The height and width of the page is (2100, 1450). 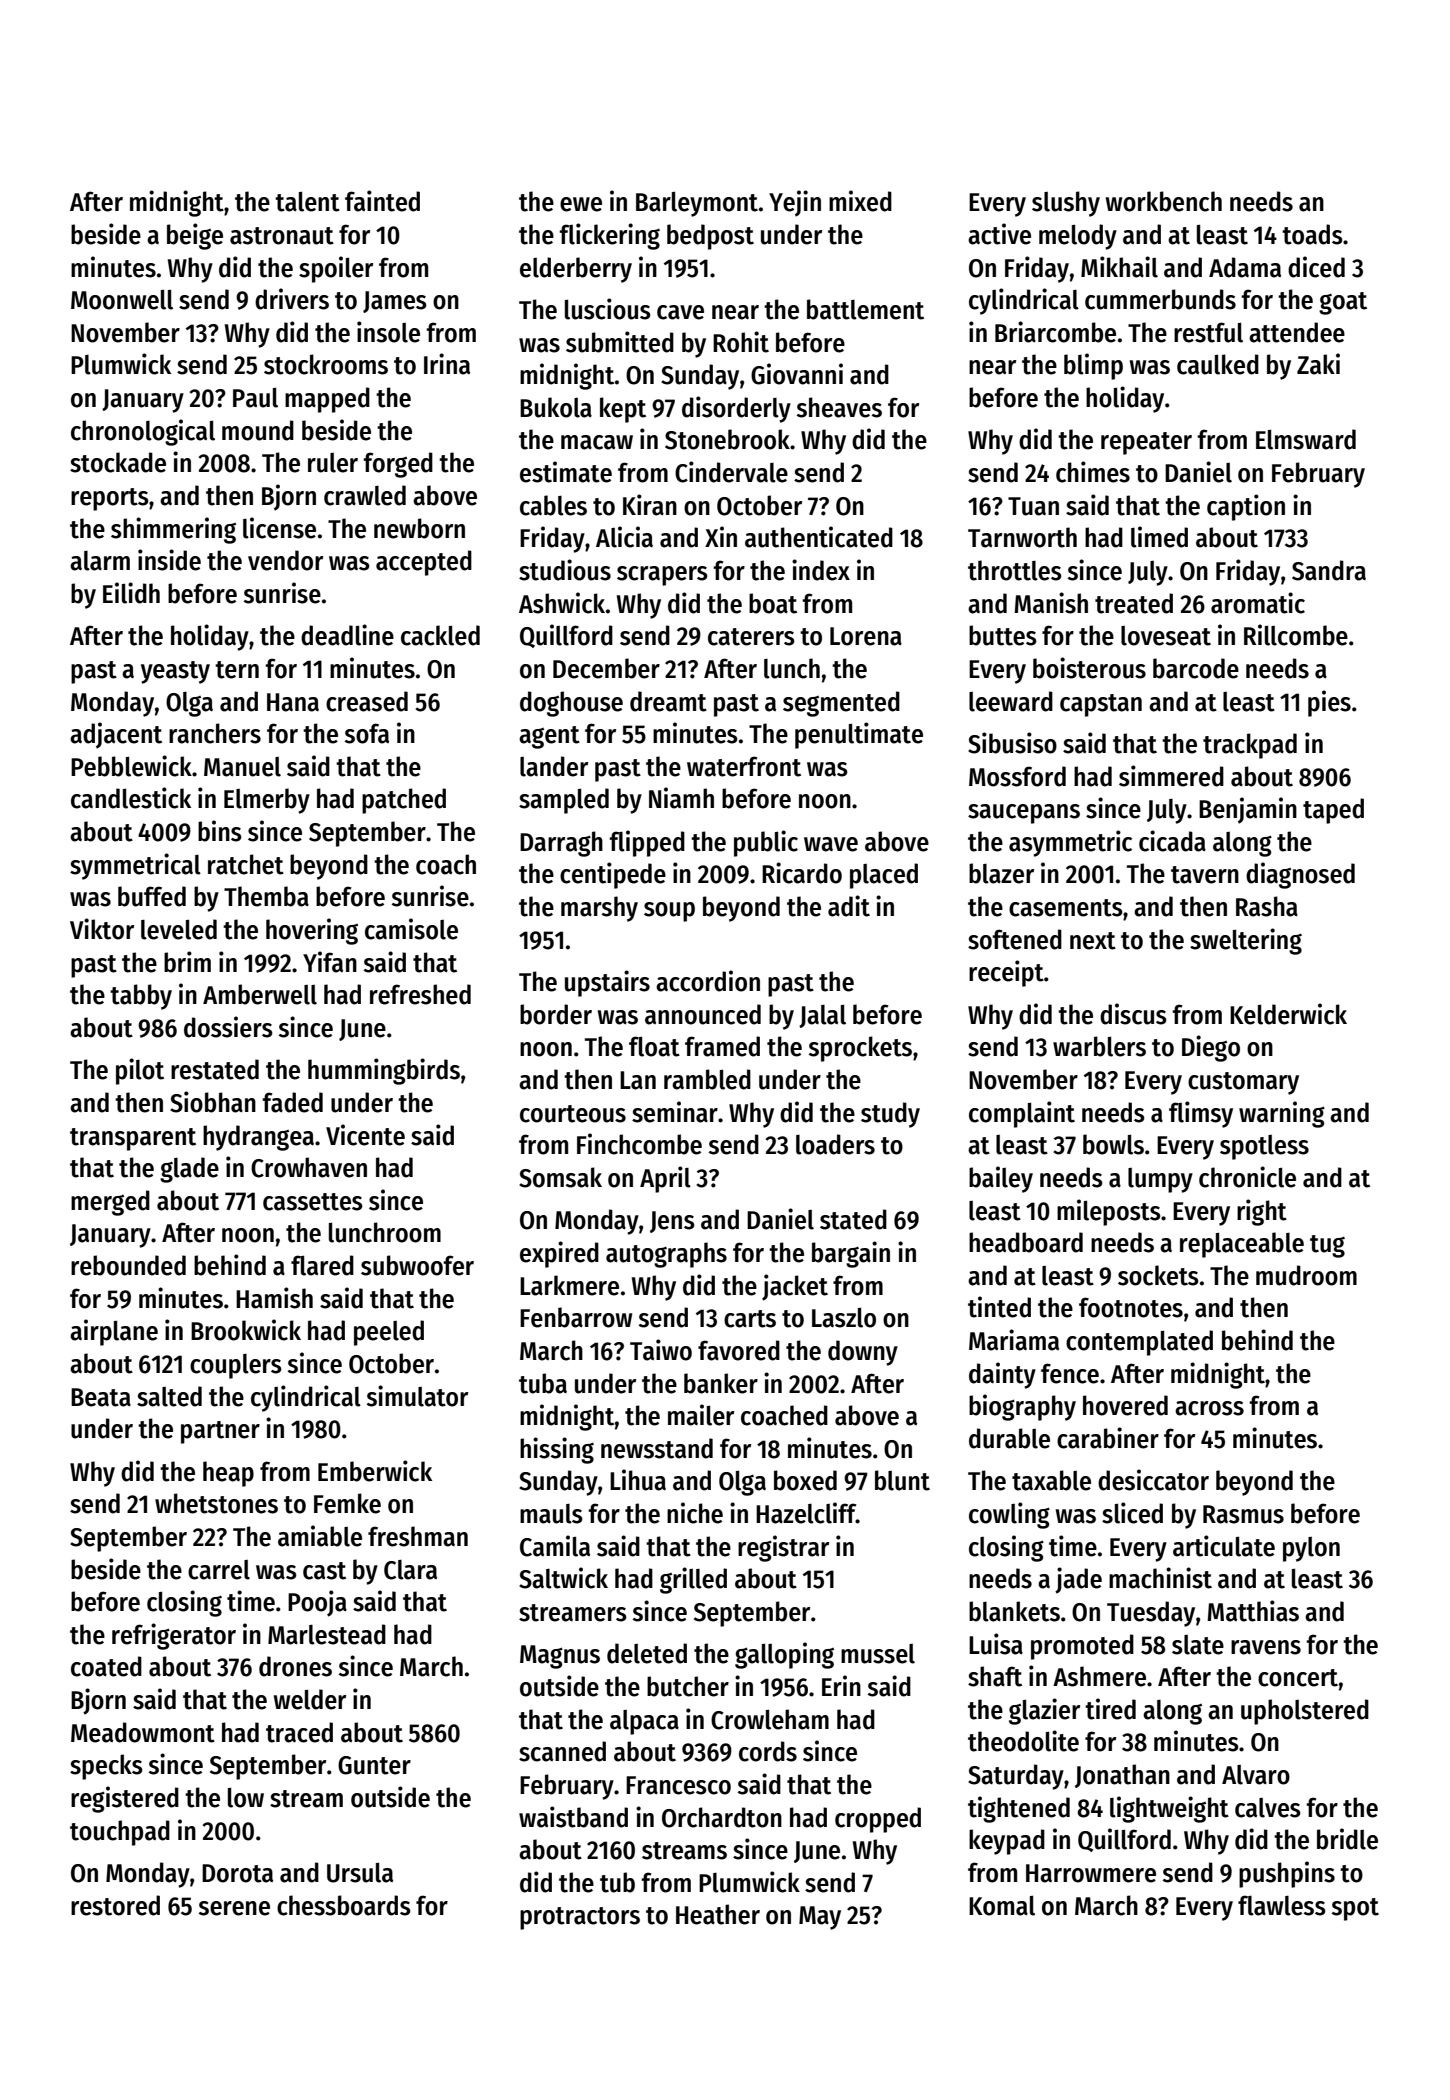 I want to click on Manish, so click(x=1051, y=603).
